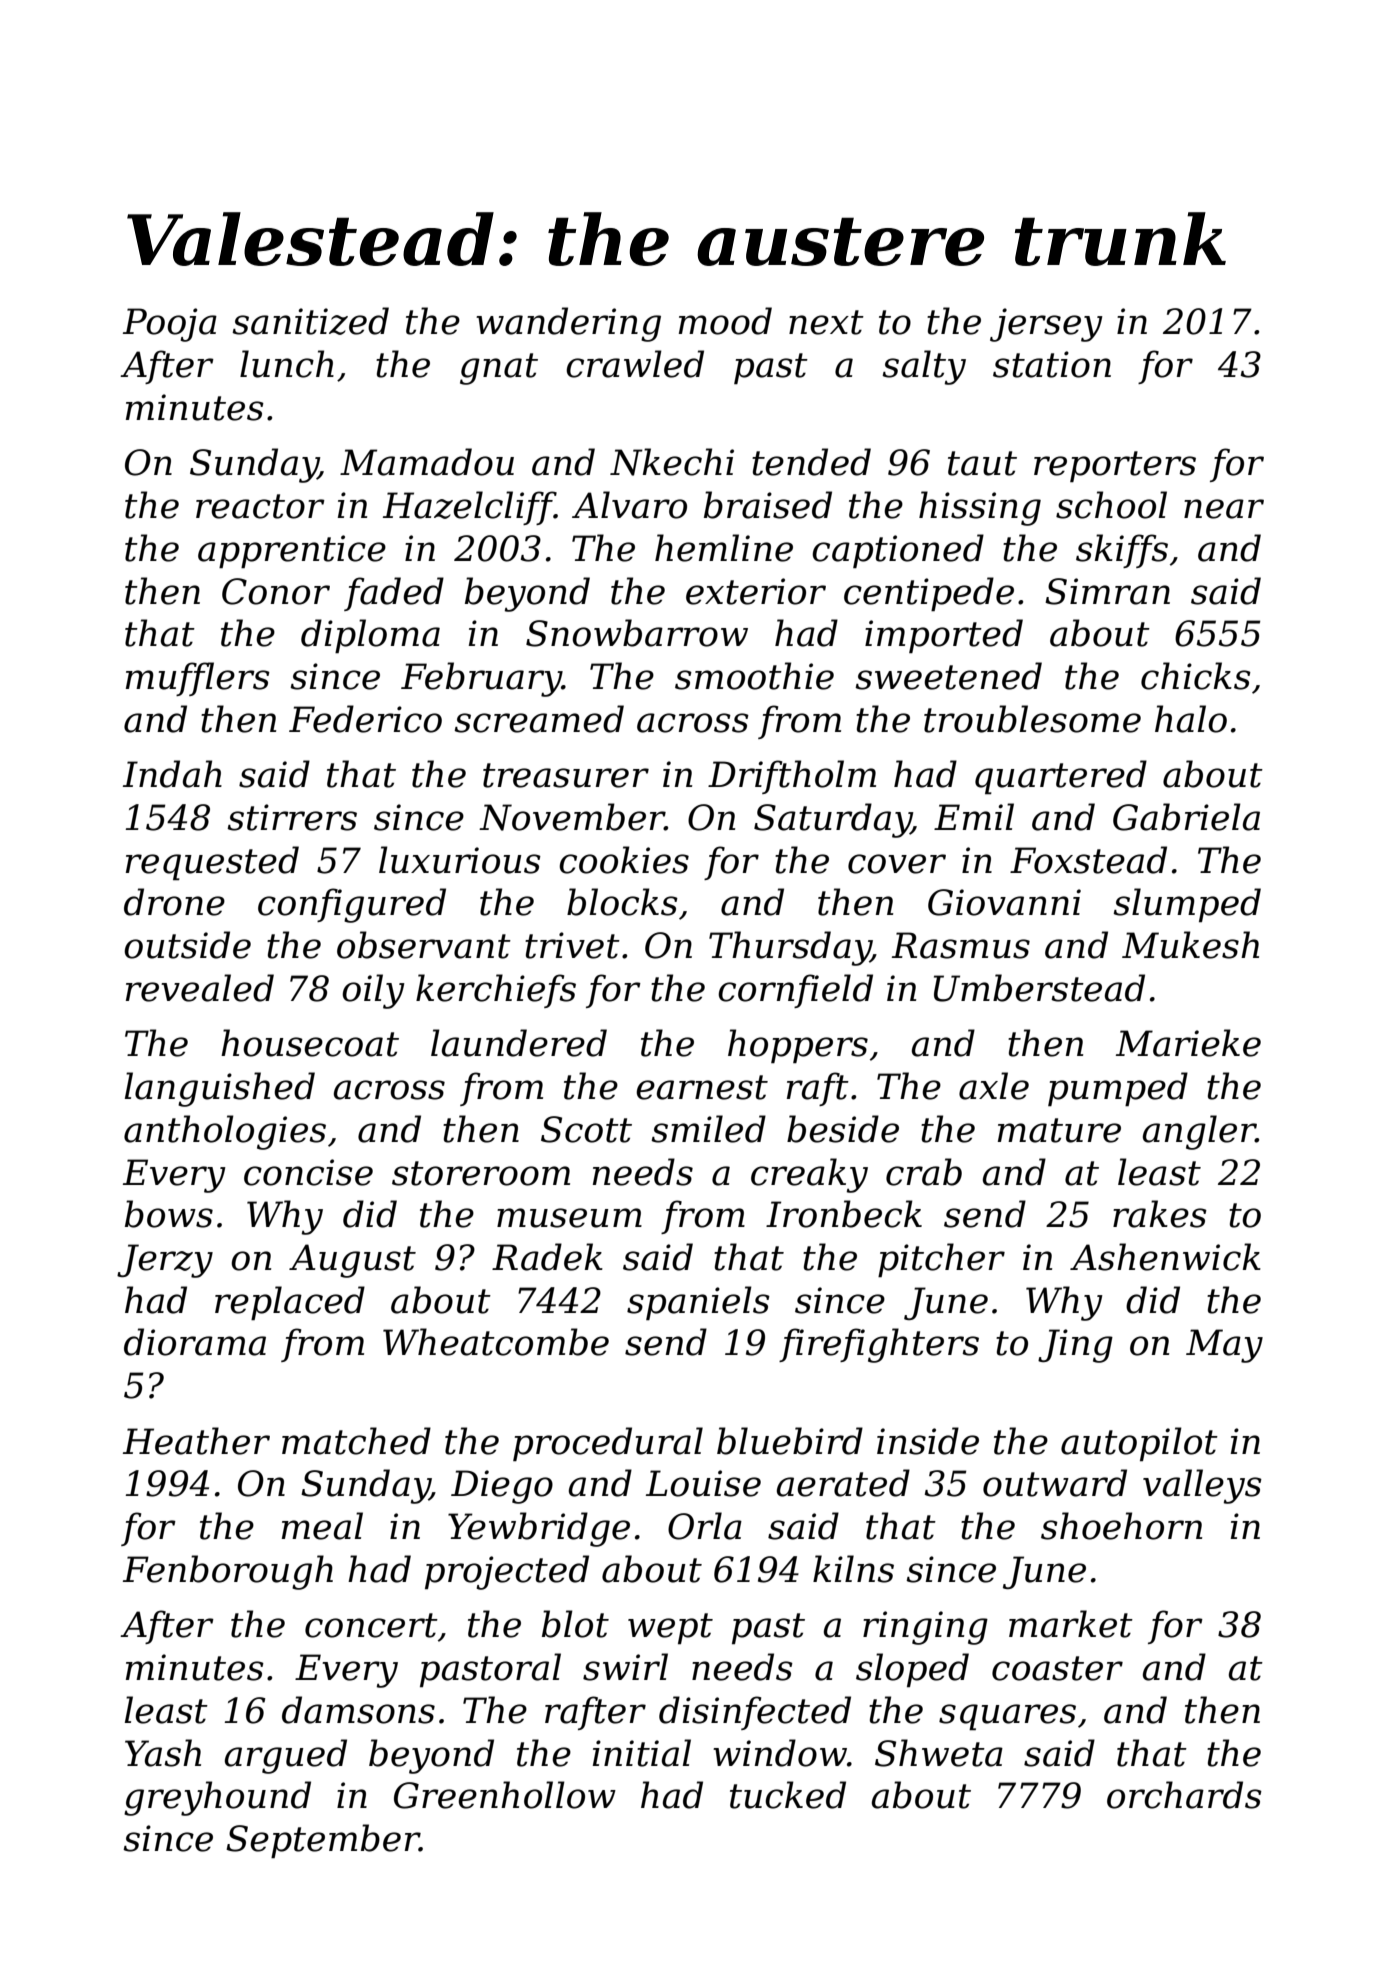 This document has height=1969, width=1386. Describe the element at coordinates (290, 1303) in the document. I see `replaced` at that location.
